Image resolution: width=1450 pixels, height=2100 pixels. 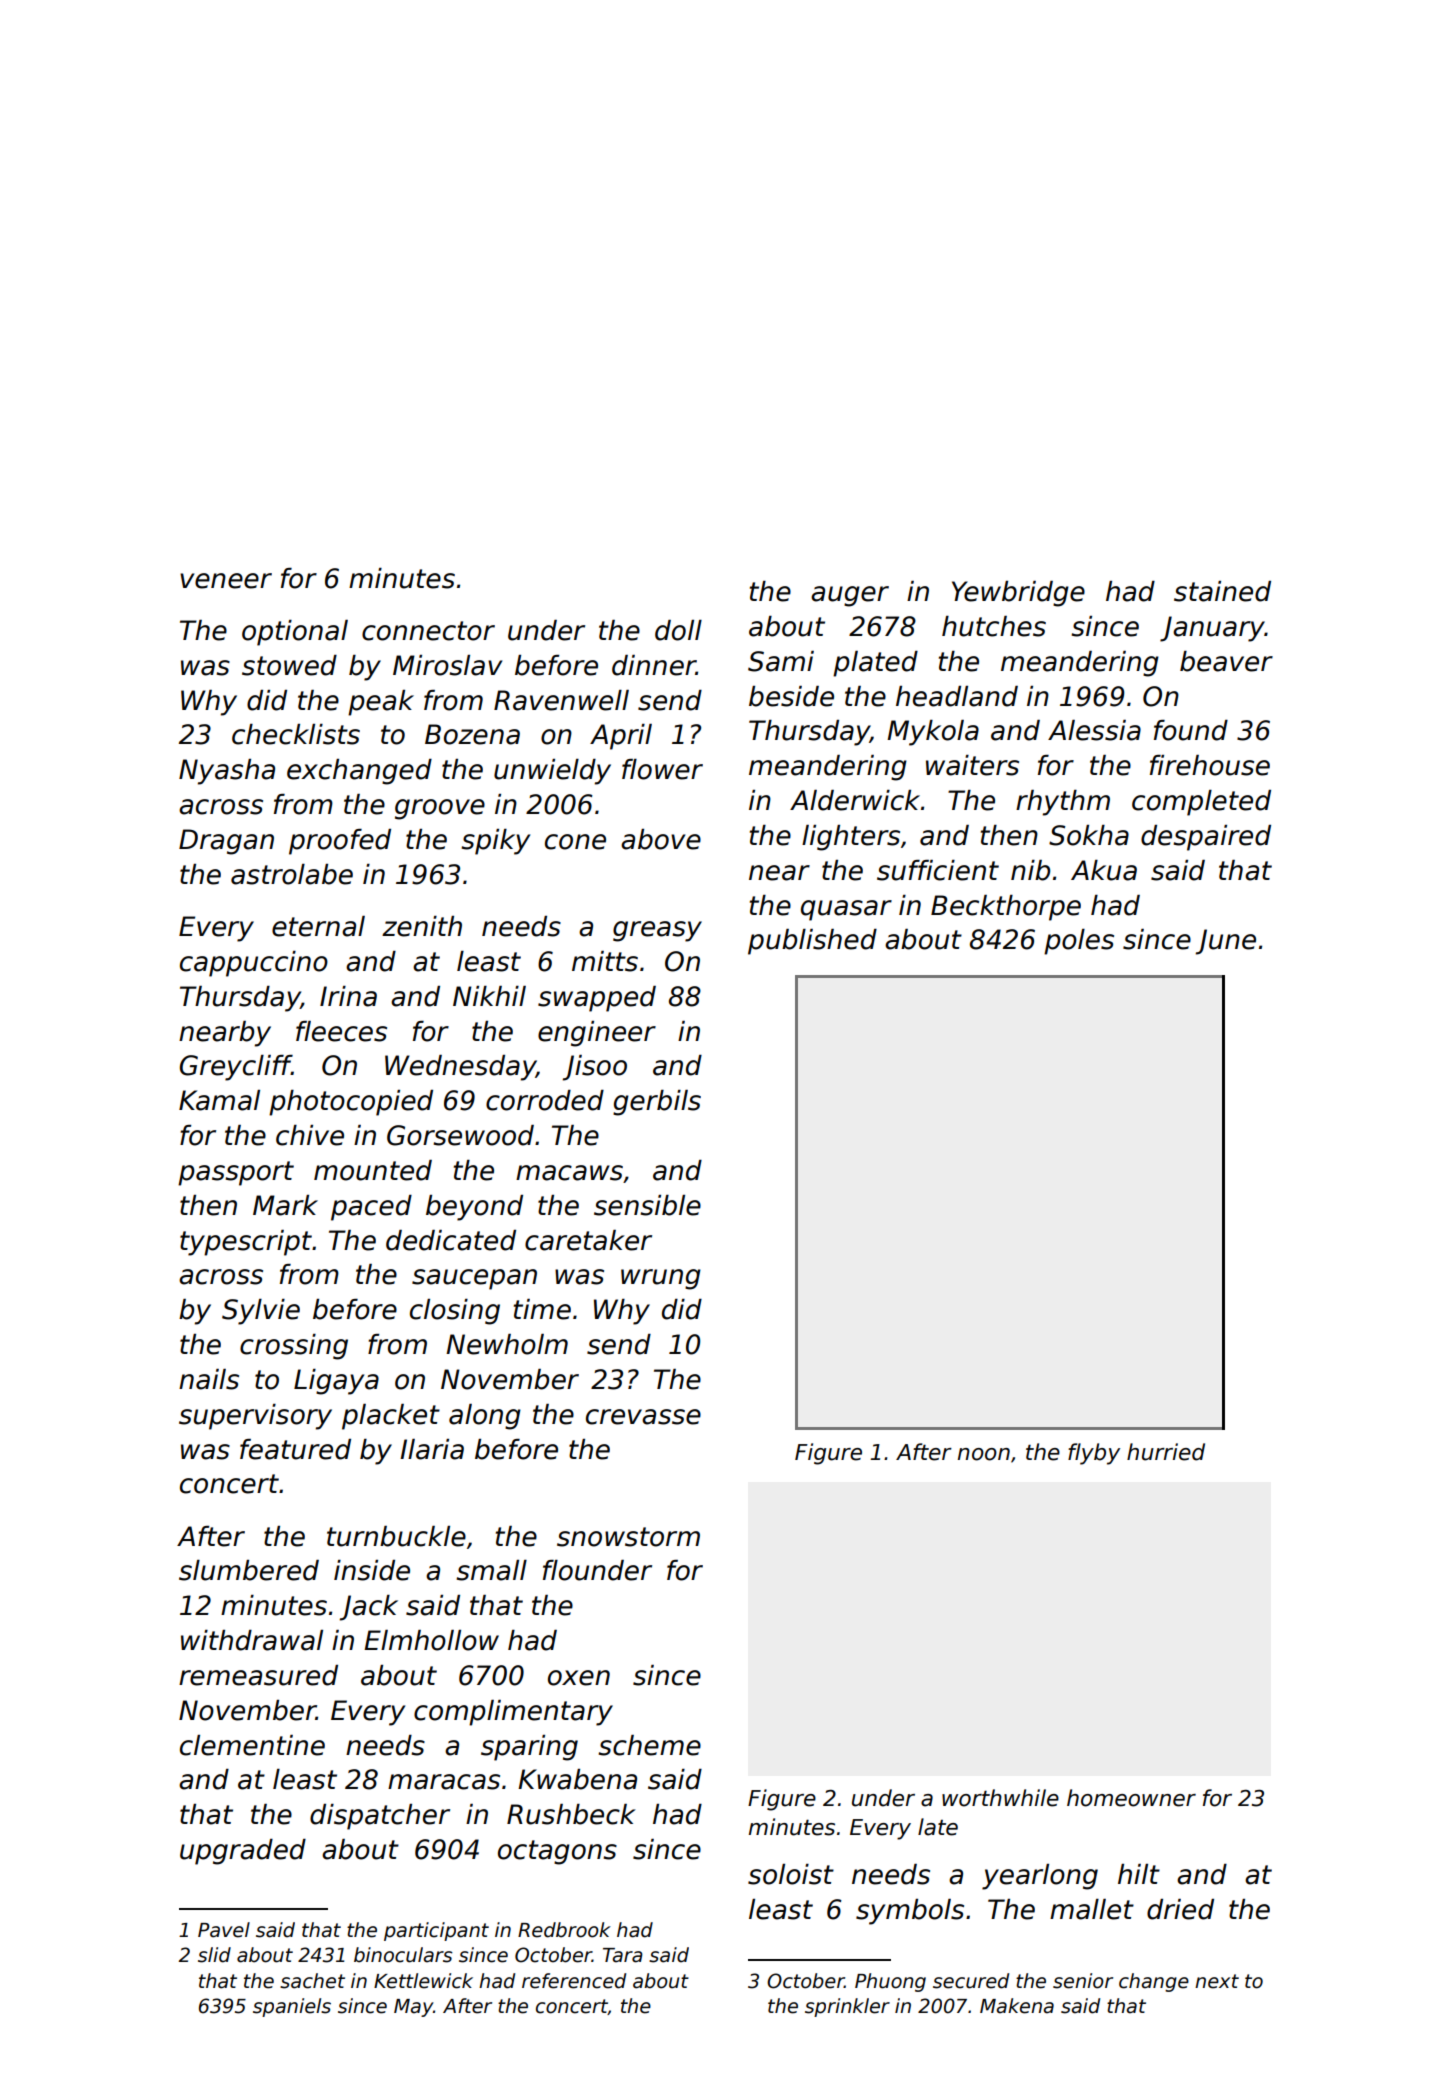 I want to click on next, so click(x=1217, y=1981).
